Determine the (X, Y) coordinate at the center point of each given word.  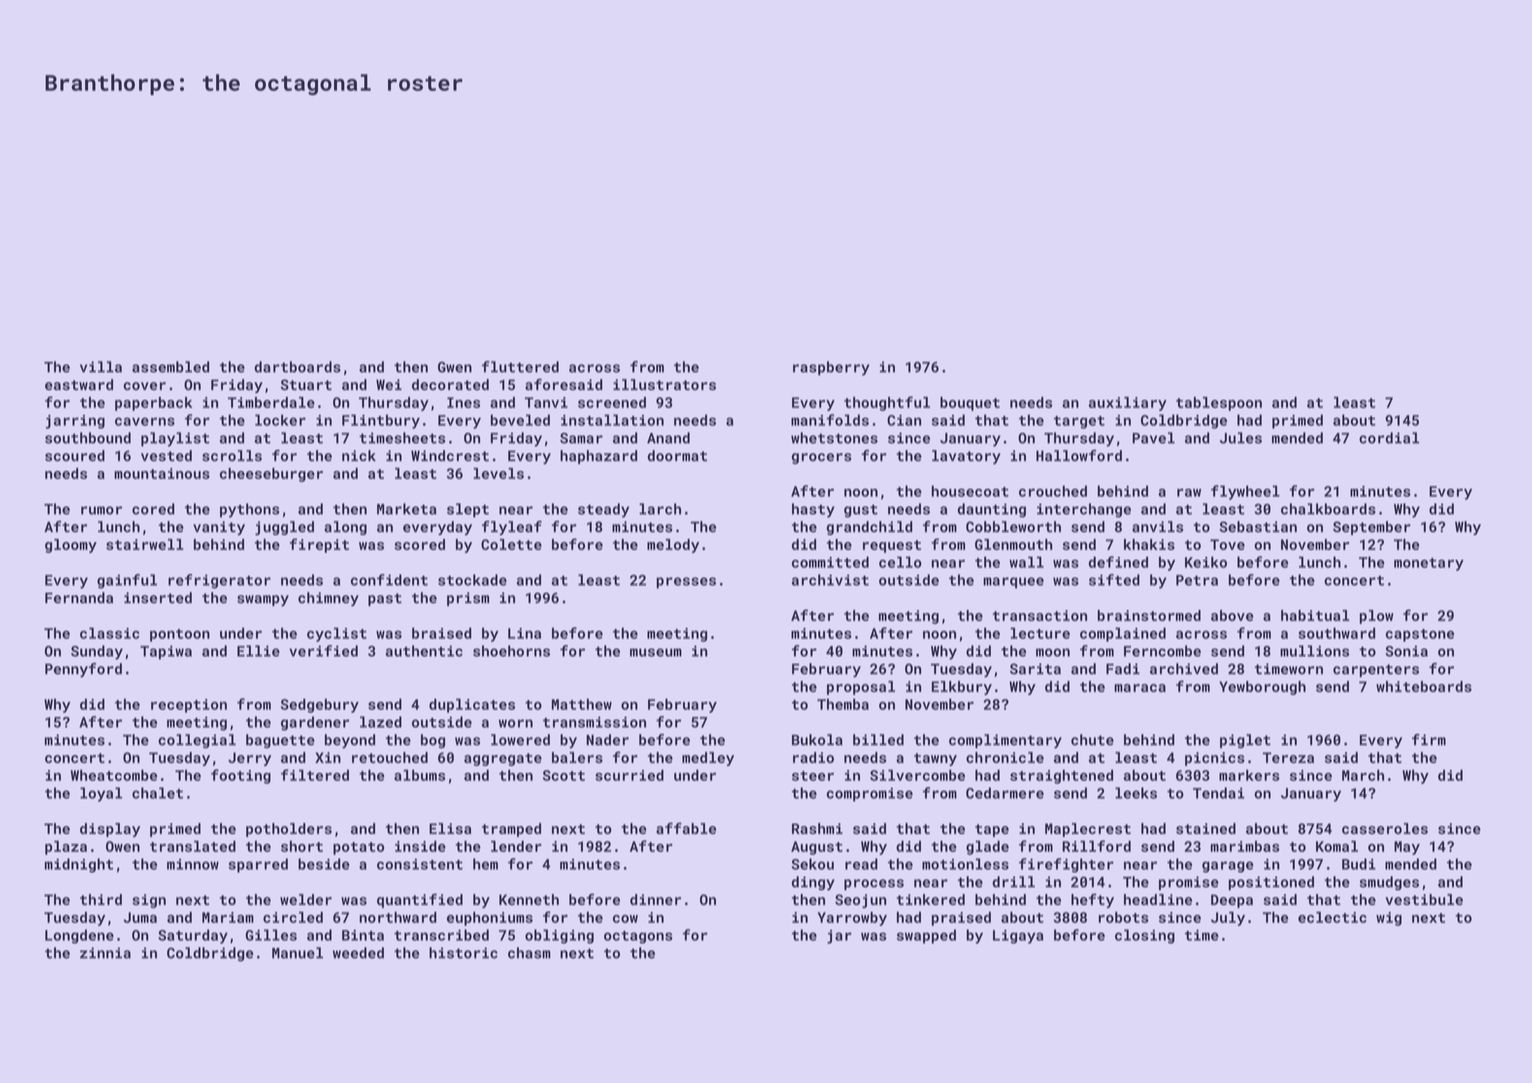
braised (442, 633)
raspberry (831, 368)
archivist (830, 580)
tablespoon (1219, 404)
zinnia (105, 953)
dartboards (297, 367)
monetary (1429, 564)
